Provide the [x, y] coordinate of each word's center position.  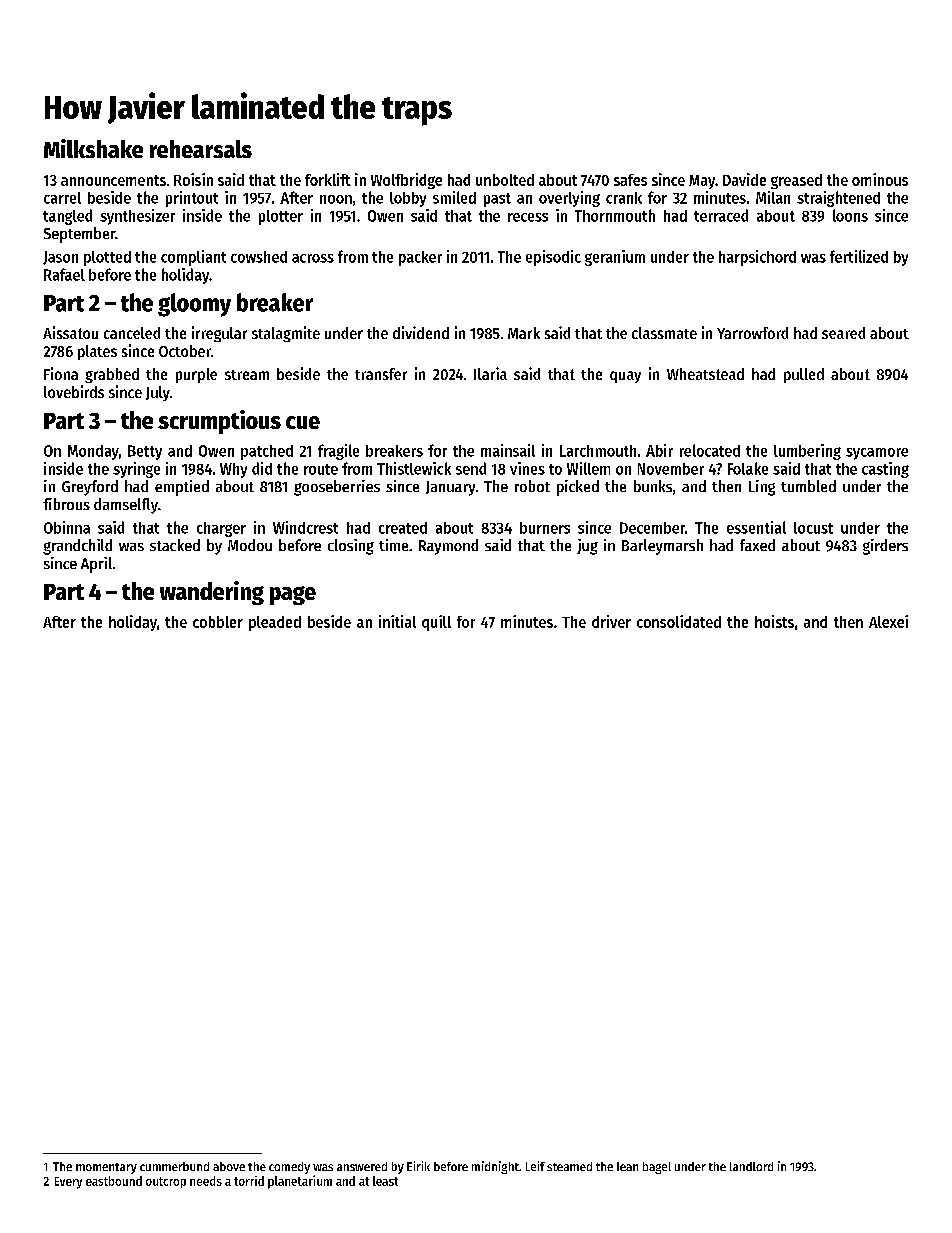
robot [532, 486]
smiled [454, 197]
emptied [182, 488]
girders [885, 547]
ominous [880, 179]
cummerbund [174, 1166]
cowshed [259, 257]
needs [206, 1181]
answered [362, 1166]
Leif [535, 1166]
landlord [751, 1166]
